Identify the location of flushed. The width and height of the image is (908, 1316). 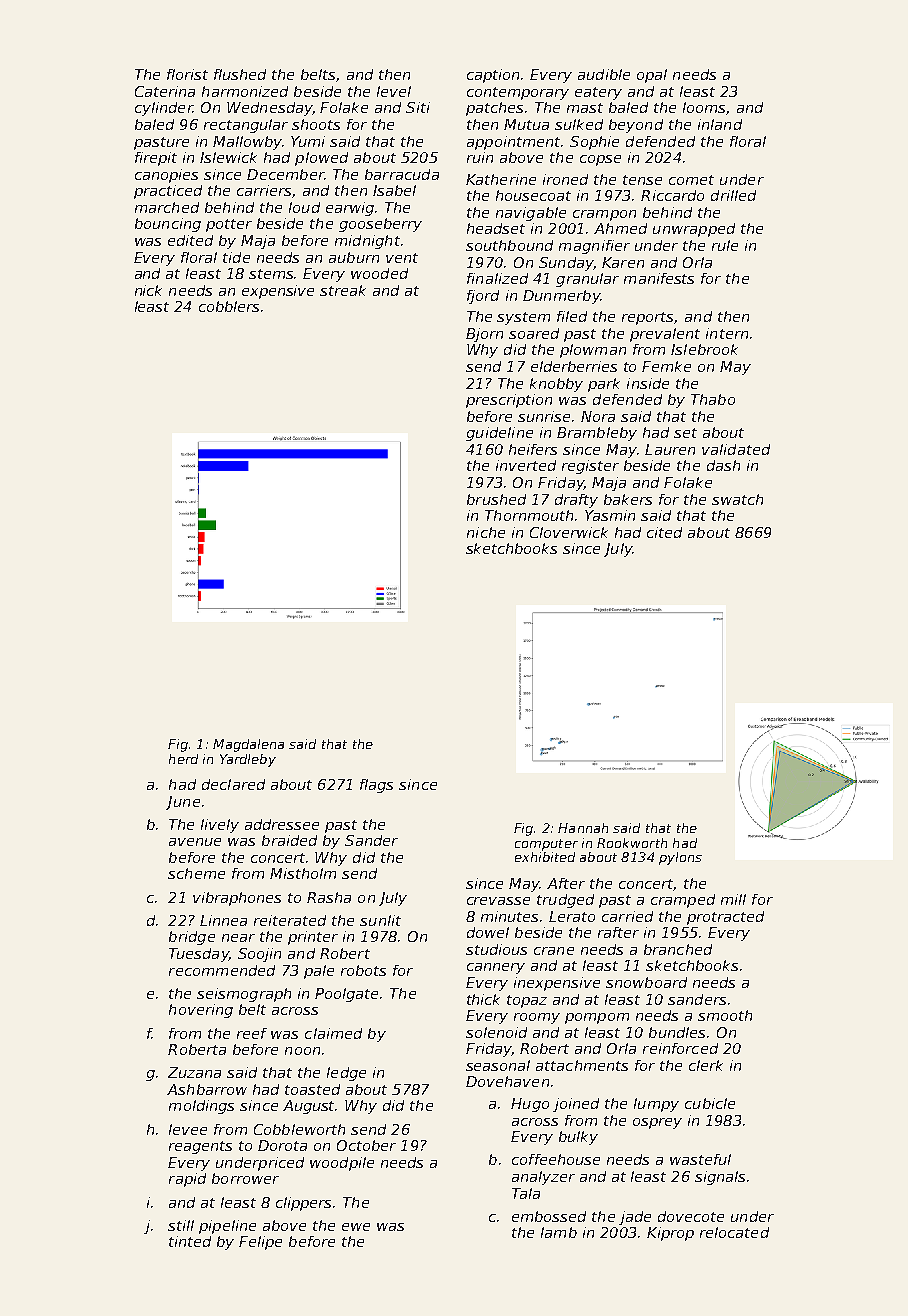
(240, 74).
